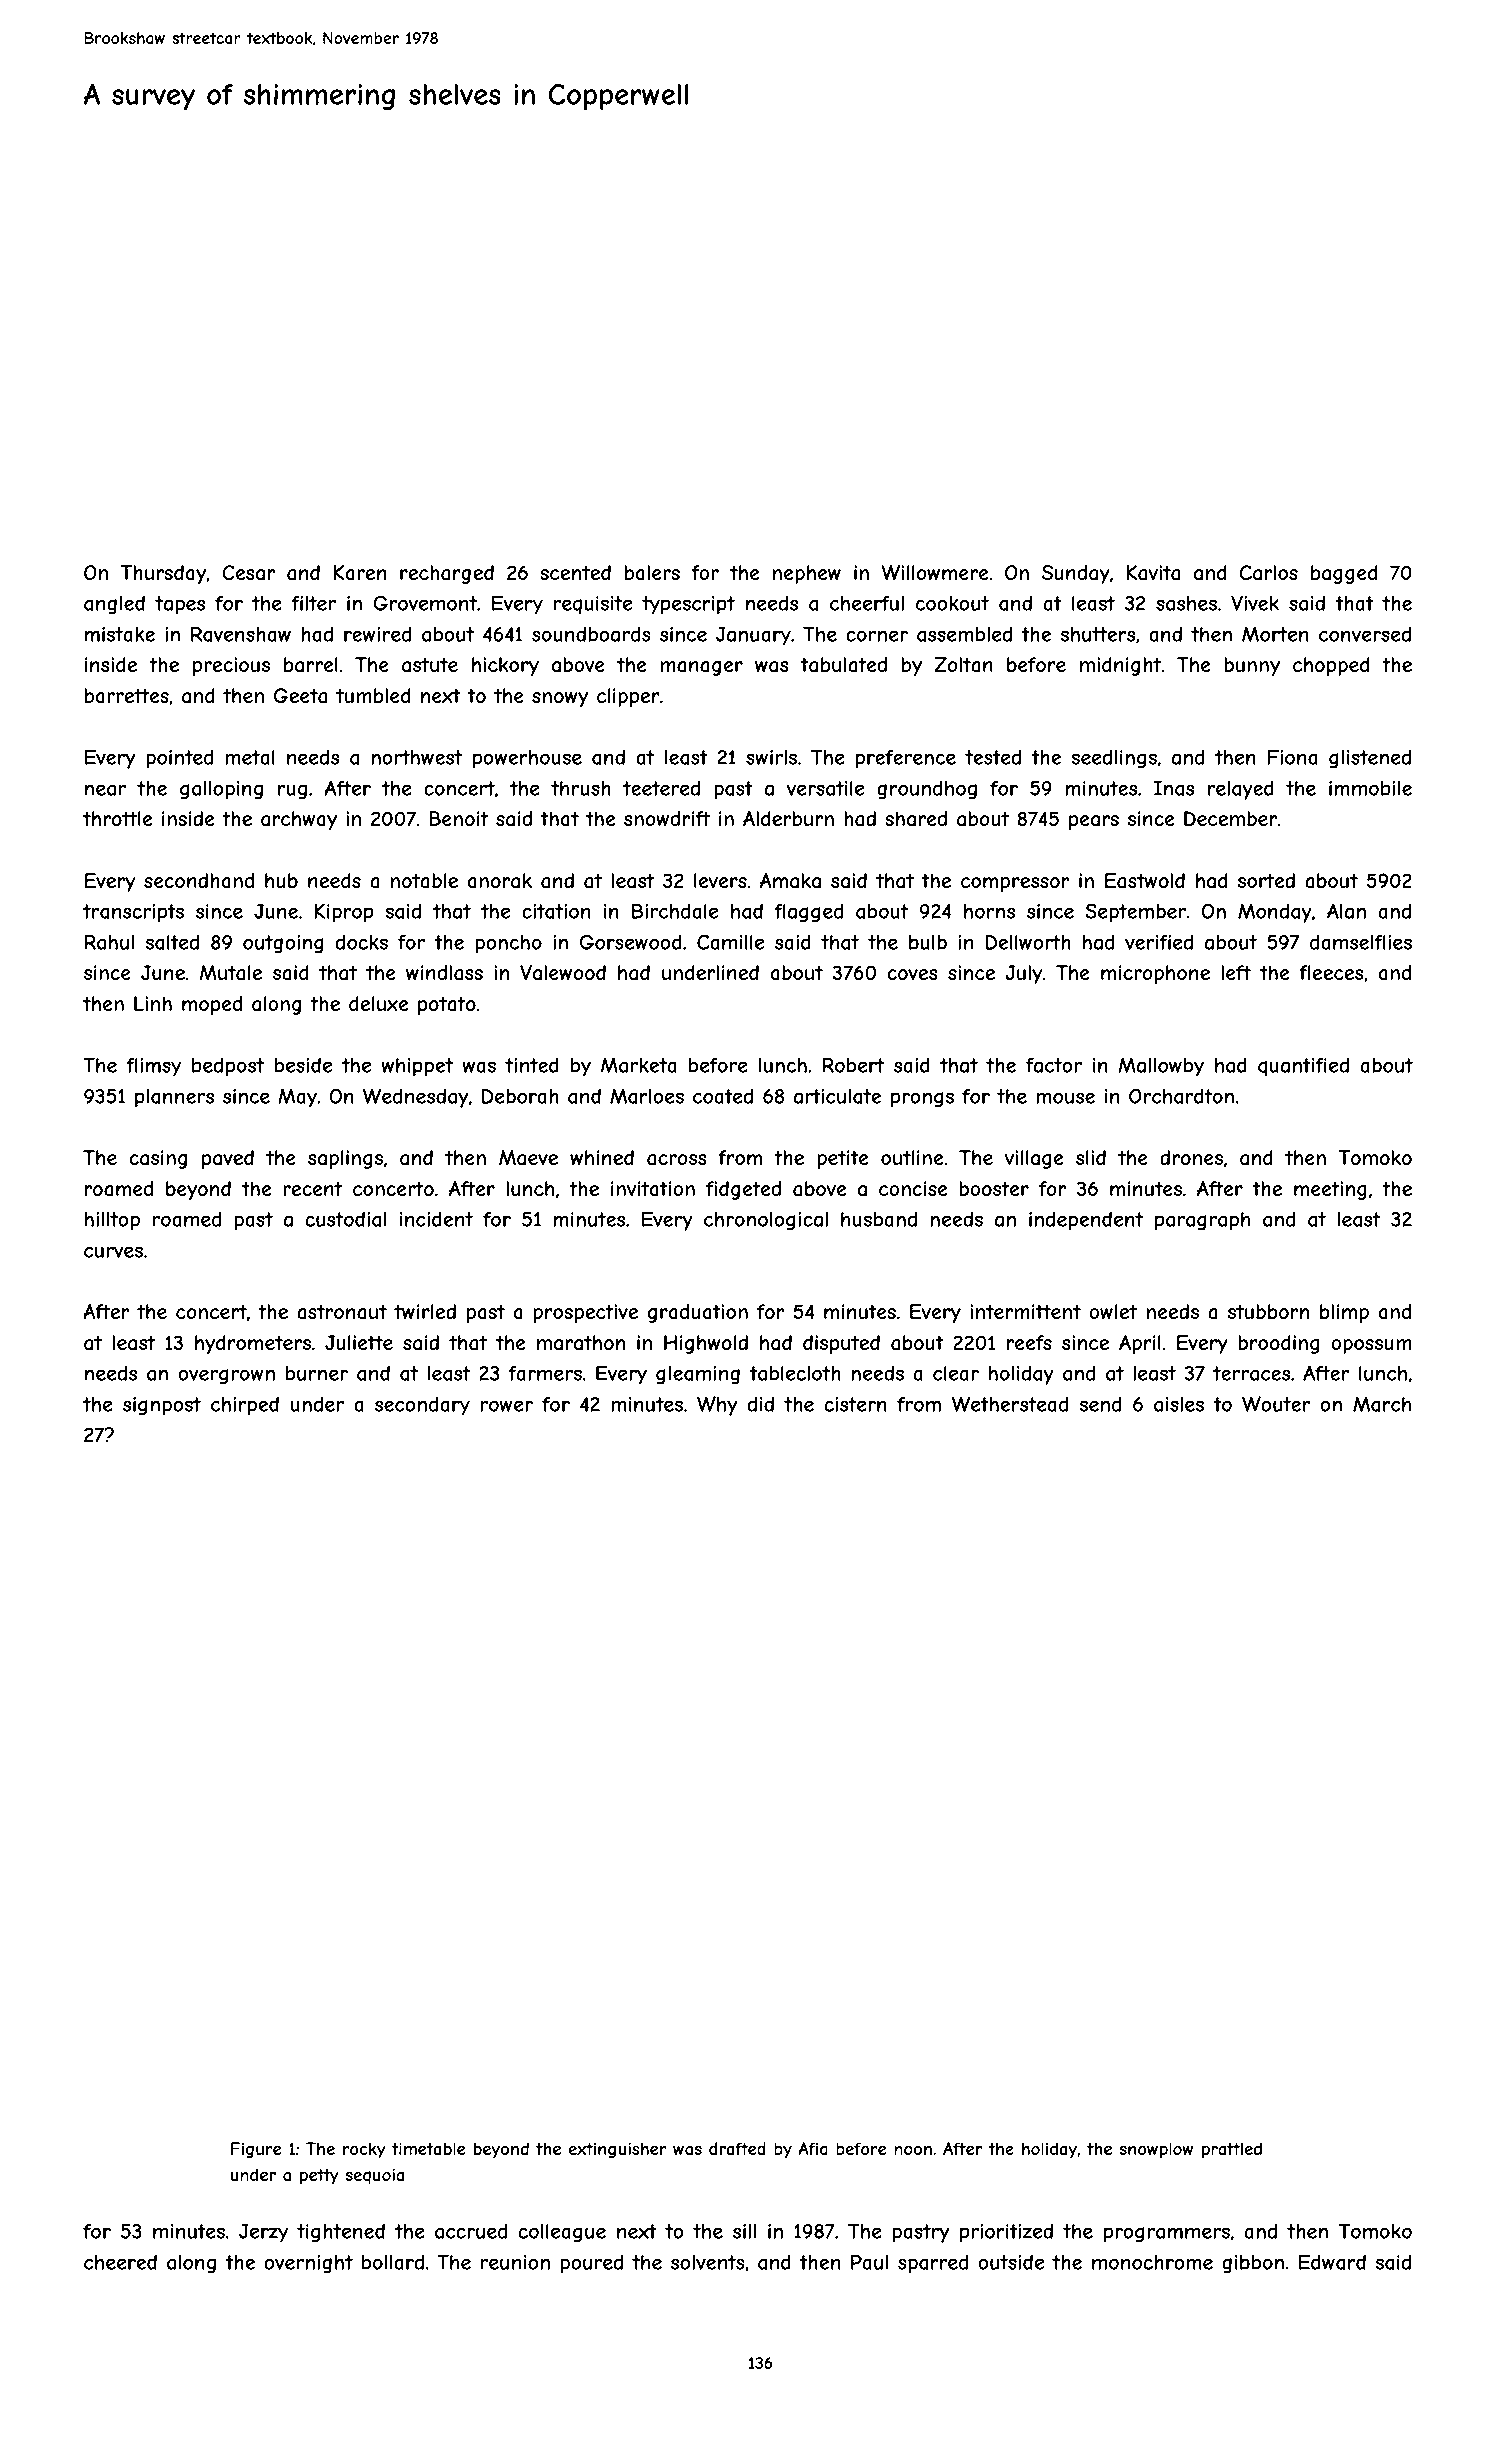 The width and height of the screenshot is (1496, 2464). I want to click on Geeta, so click(300, 696).
